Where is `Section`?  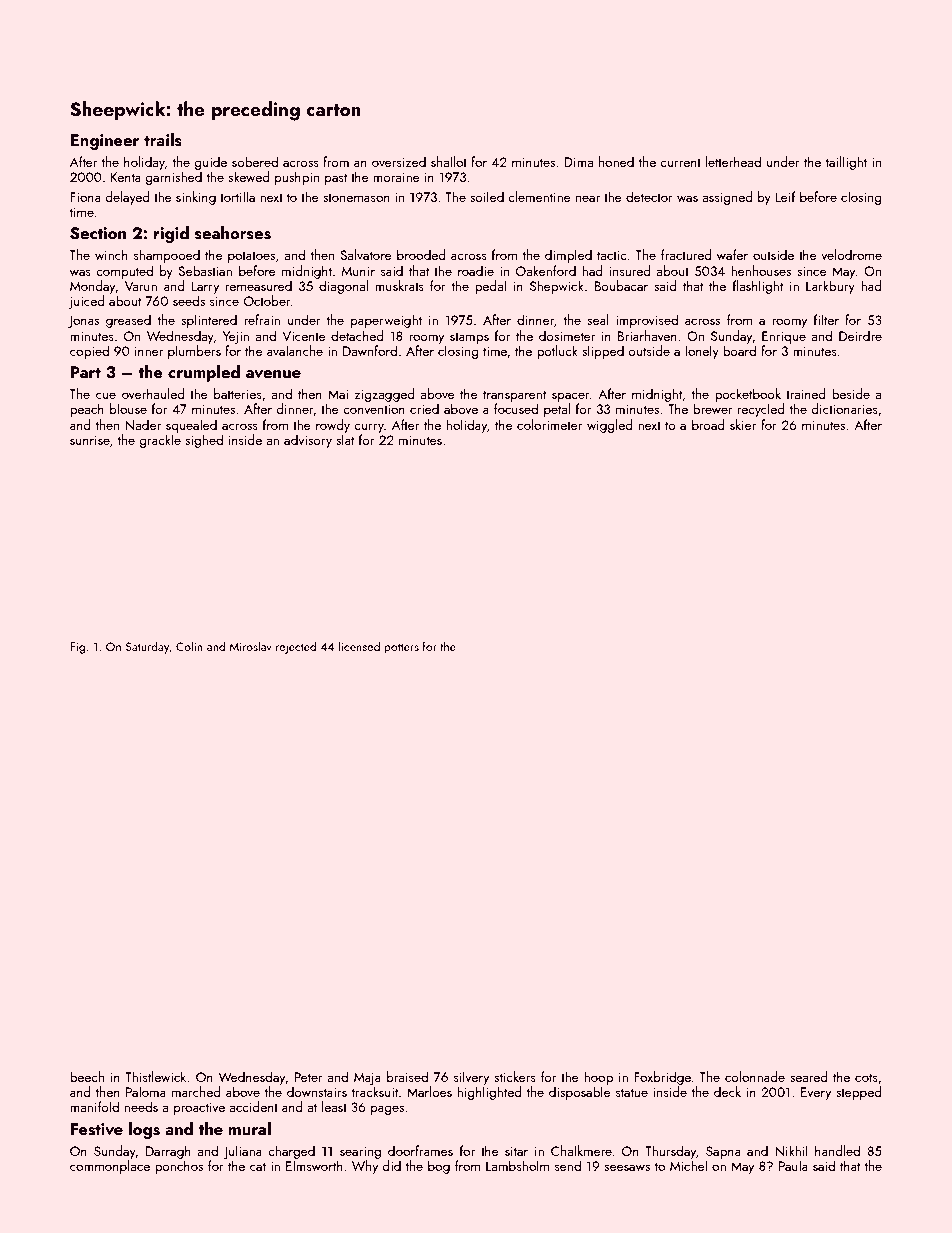
Section is located at coordinates (98, 233).
